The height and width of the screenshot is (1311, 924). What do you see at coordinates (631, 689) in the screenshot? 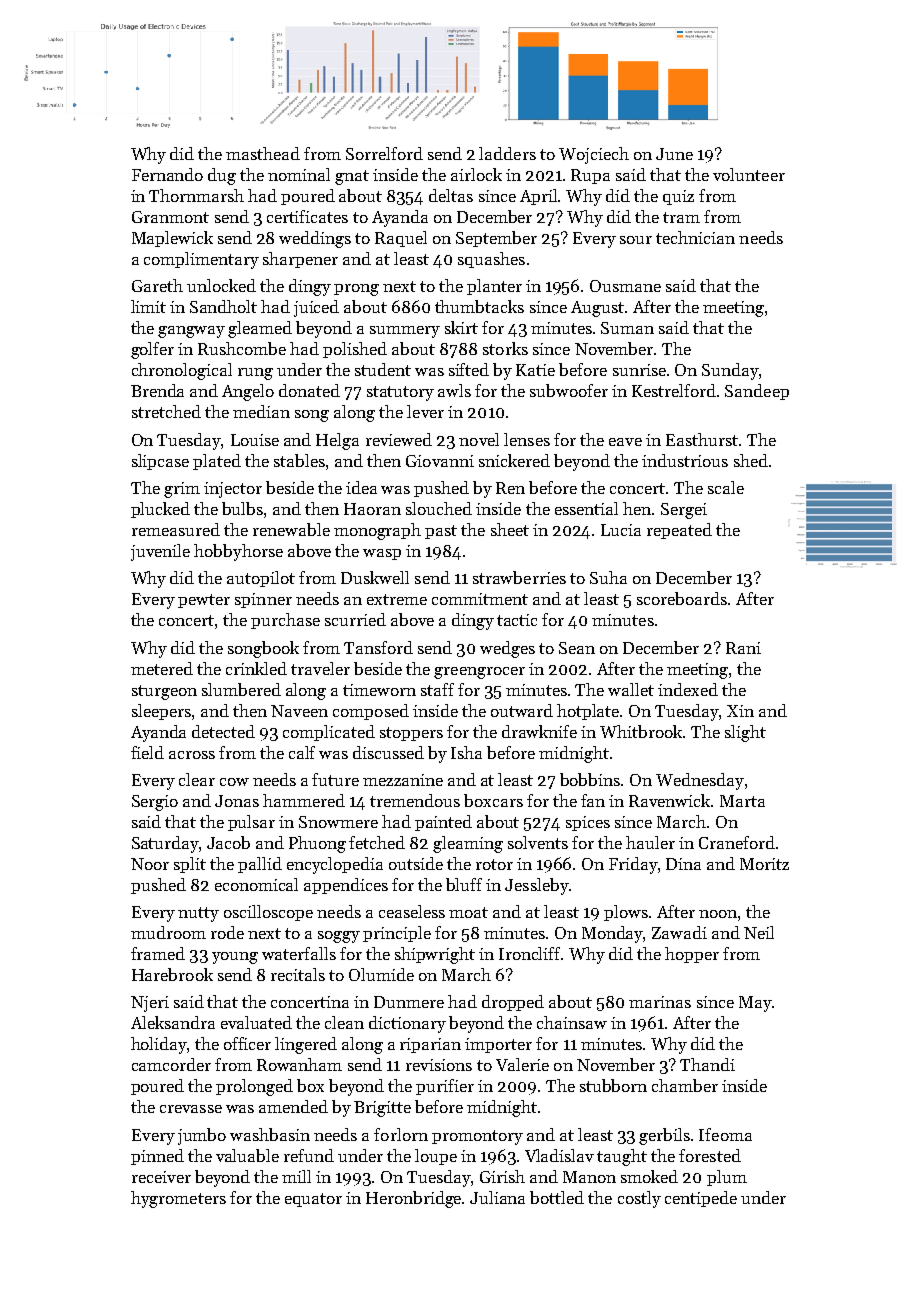
I see `wallet` at bounding box center [631, 689].
